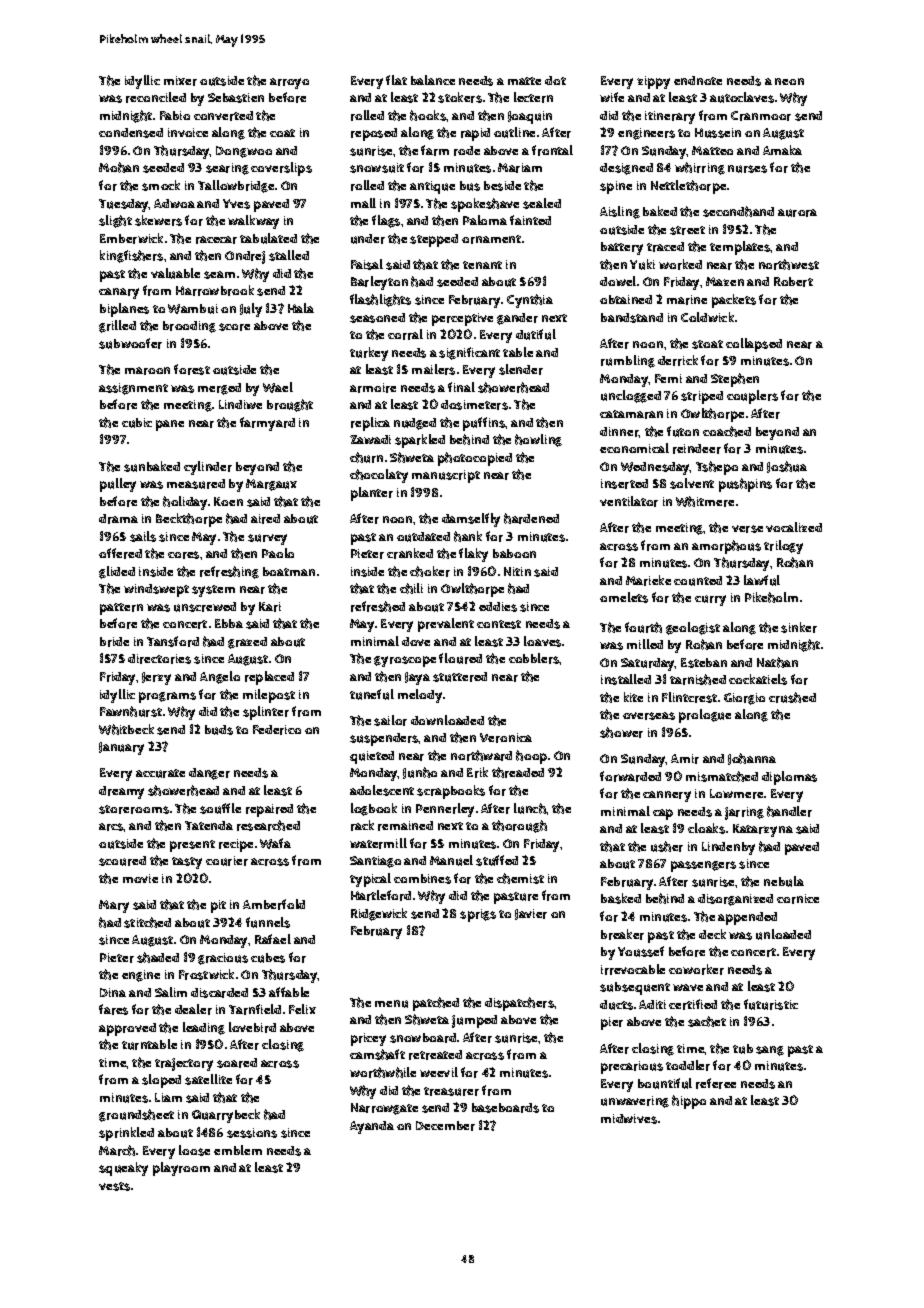 The width and height of the screenshot is (924, 1308). I want to click on mismatched, so click(722, 776).
